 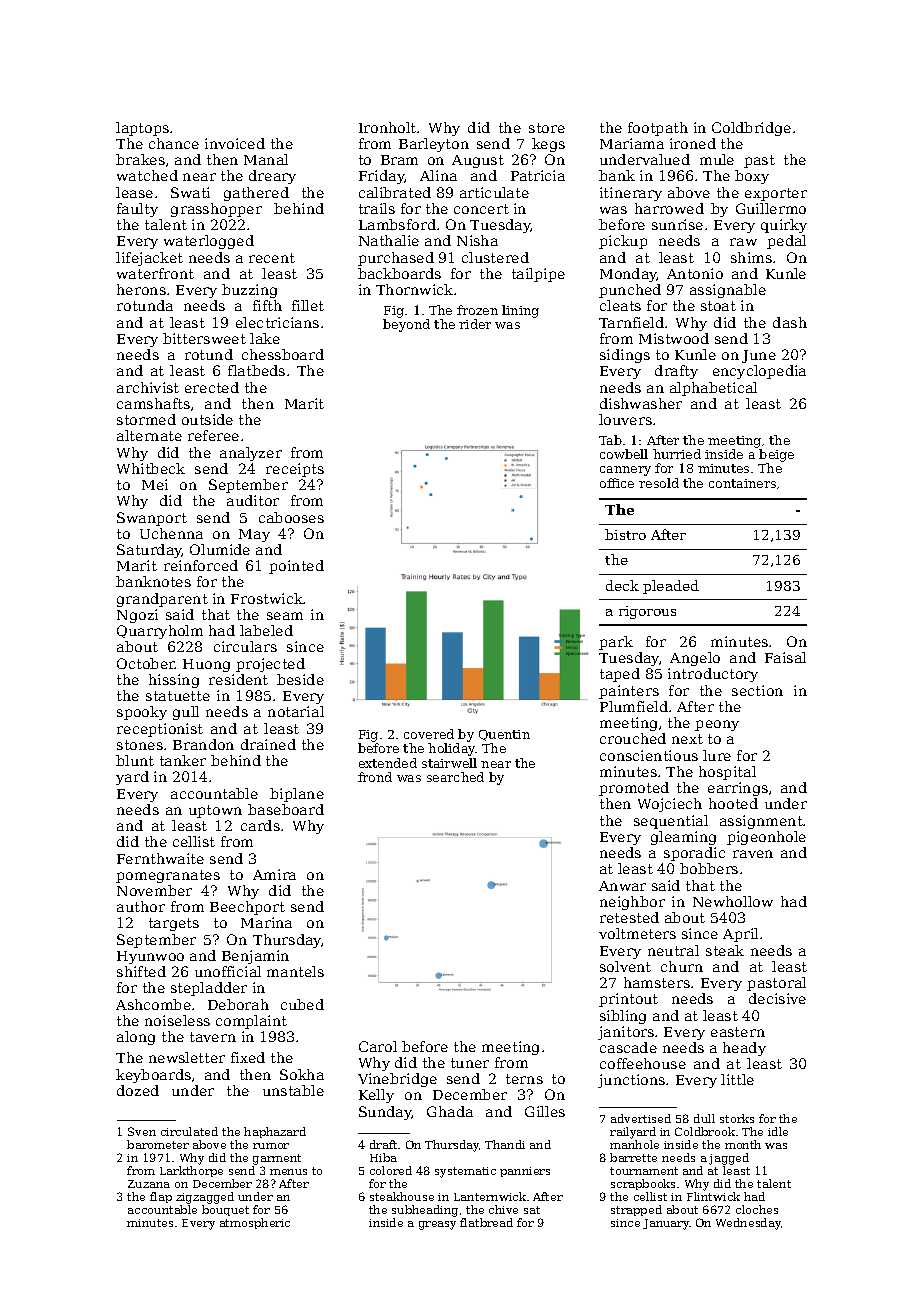 What do you see at coordinates (616, 643) in the image?
I see `park` at bounding box center [616, 643].
